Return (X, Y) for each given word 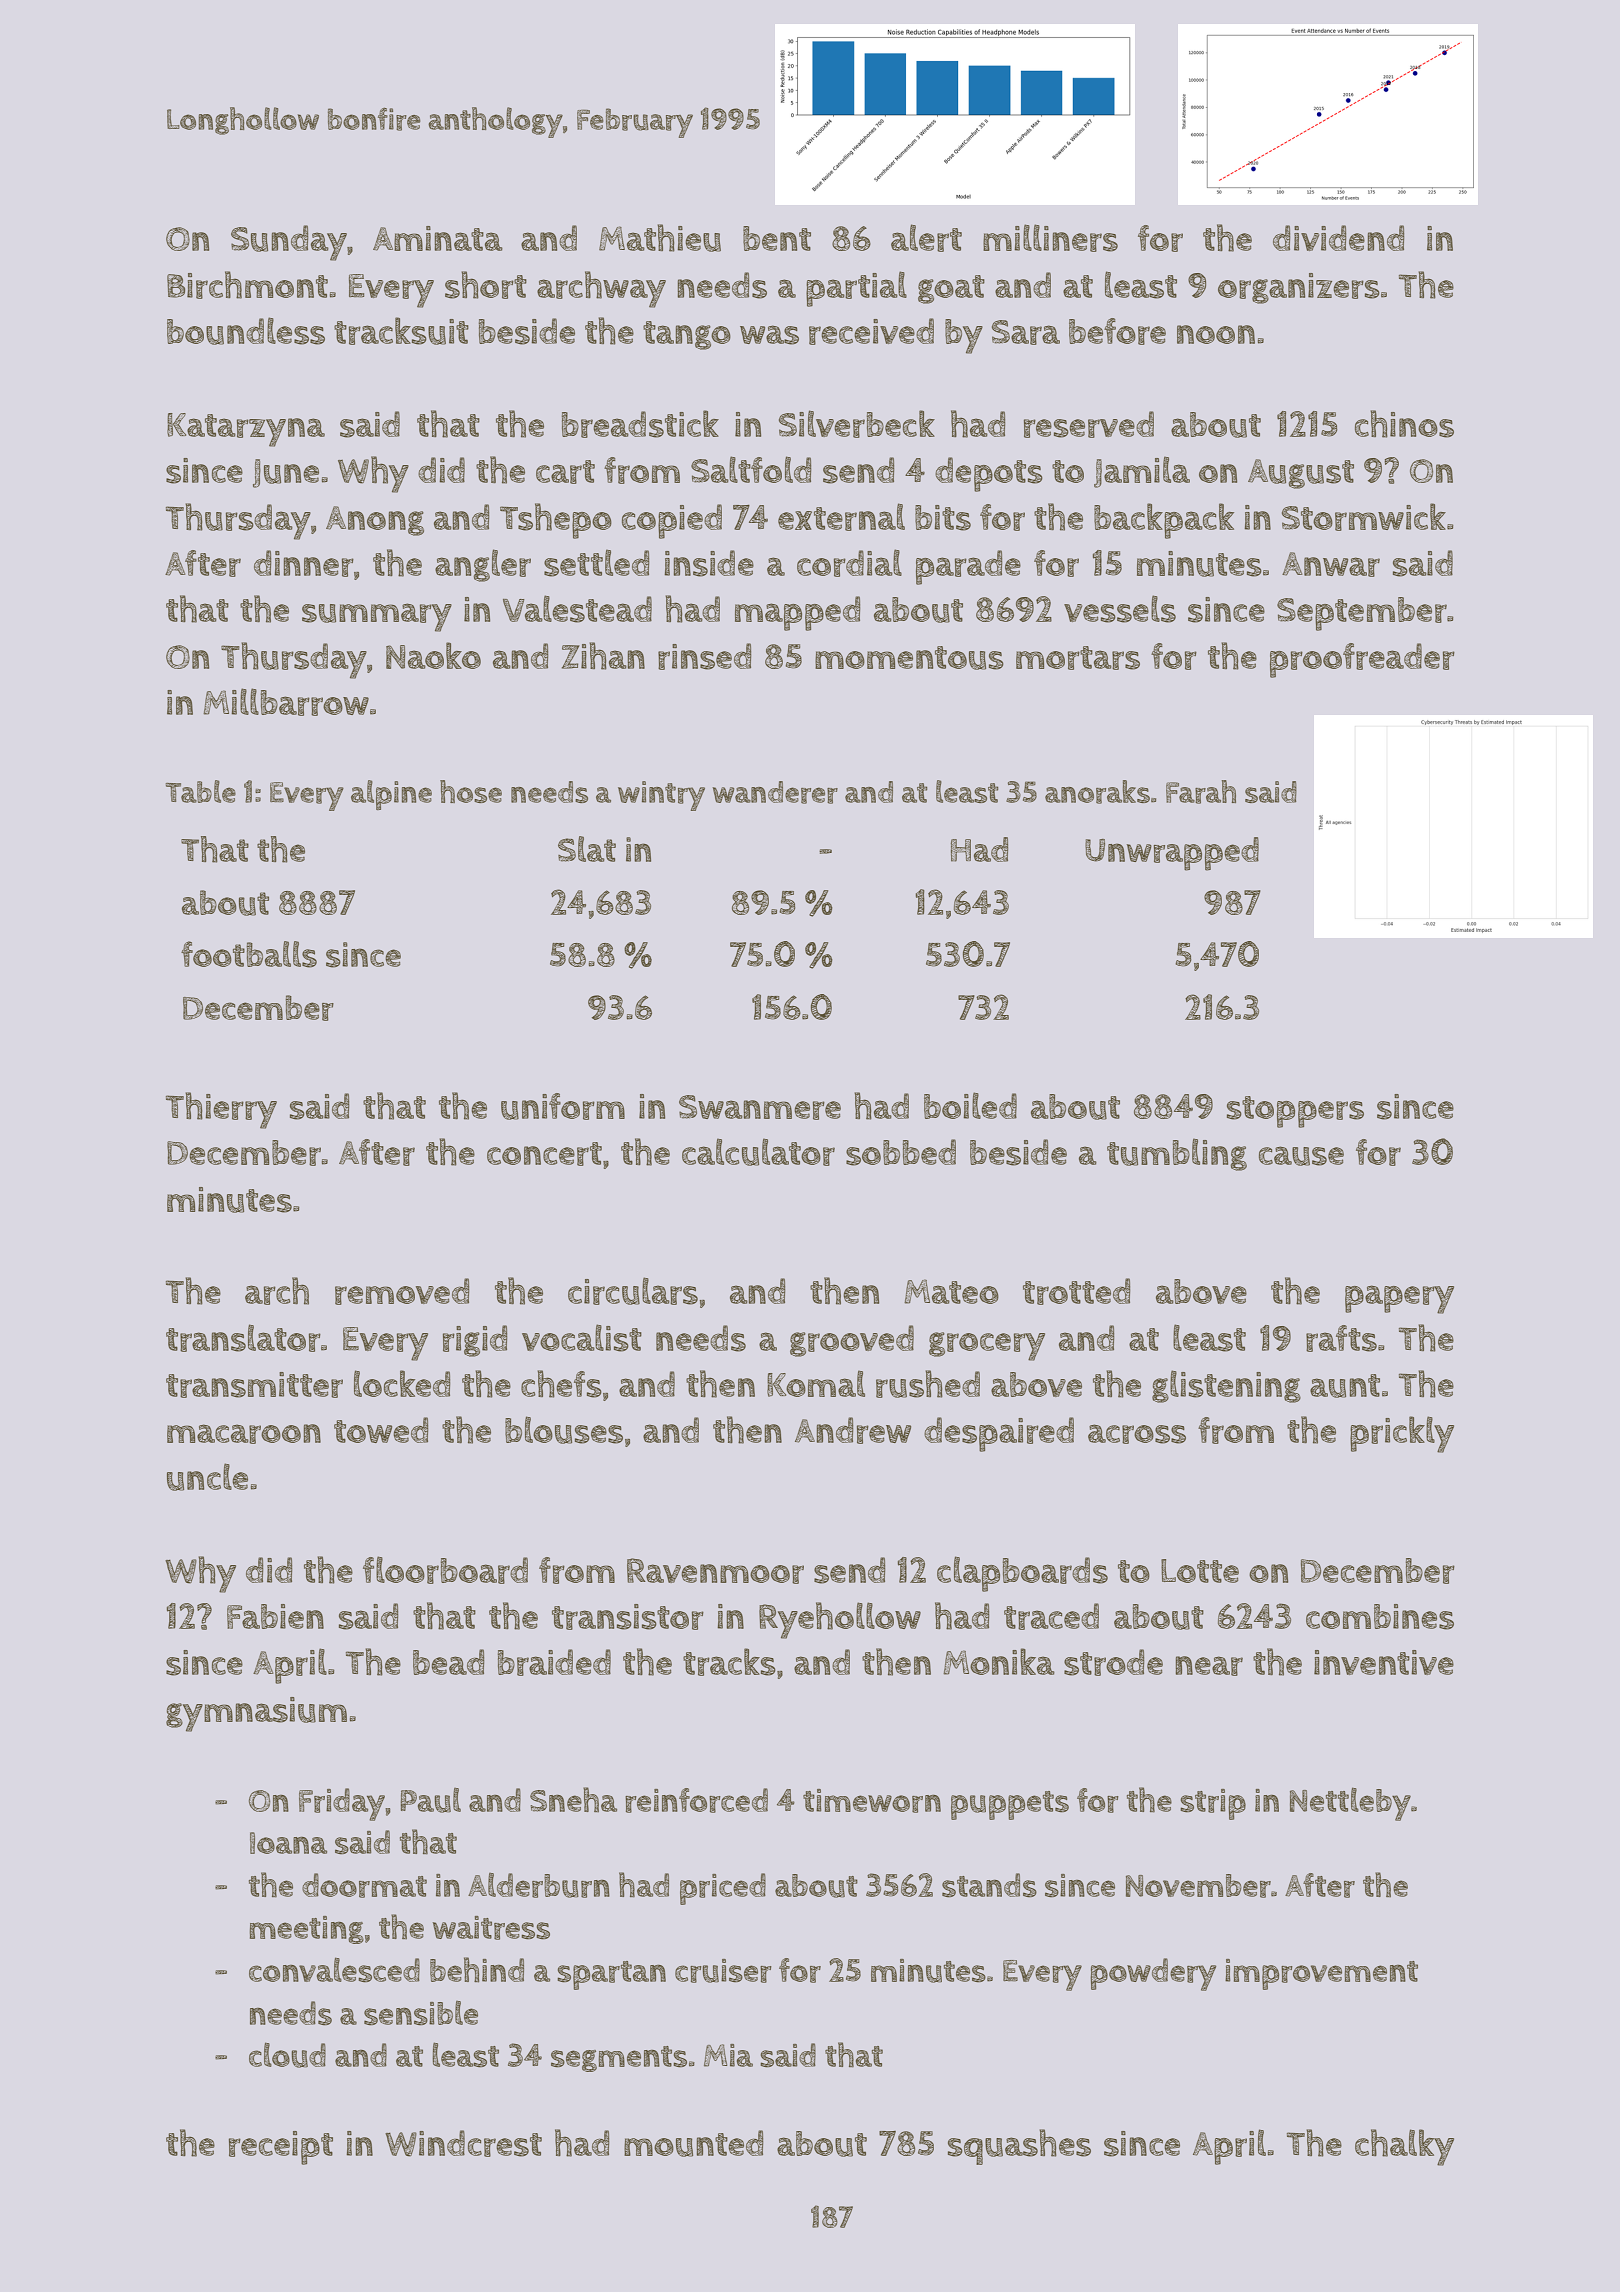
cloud (287, 2055)
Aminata (438, 238)
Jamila (1142, 472)
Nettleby (1350, 1804)
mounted (694, 2143)
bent (777, 238)
